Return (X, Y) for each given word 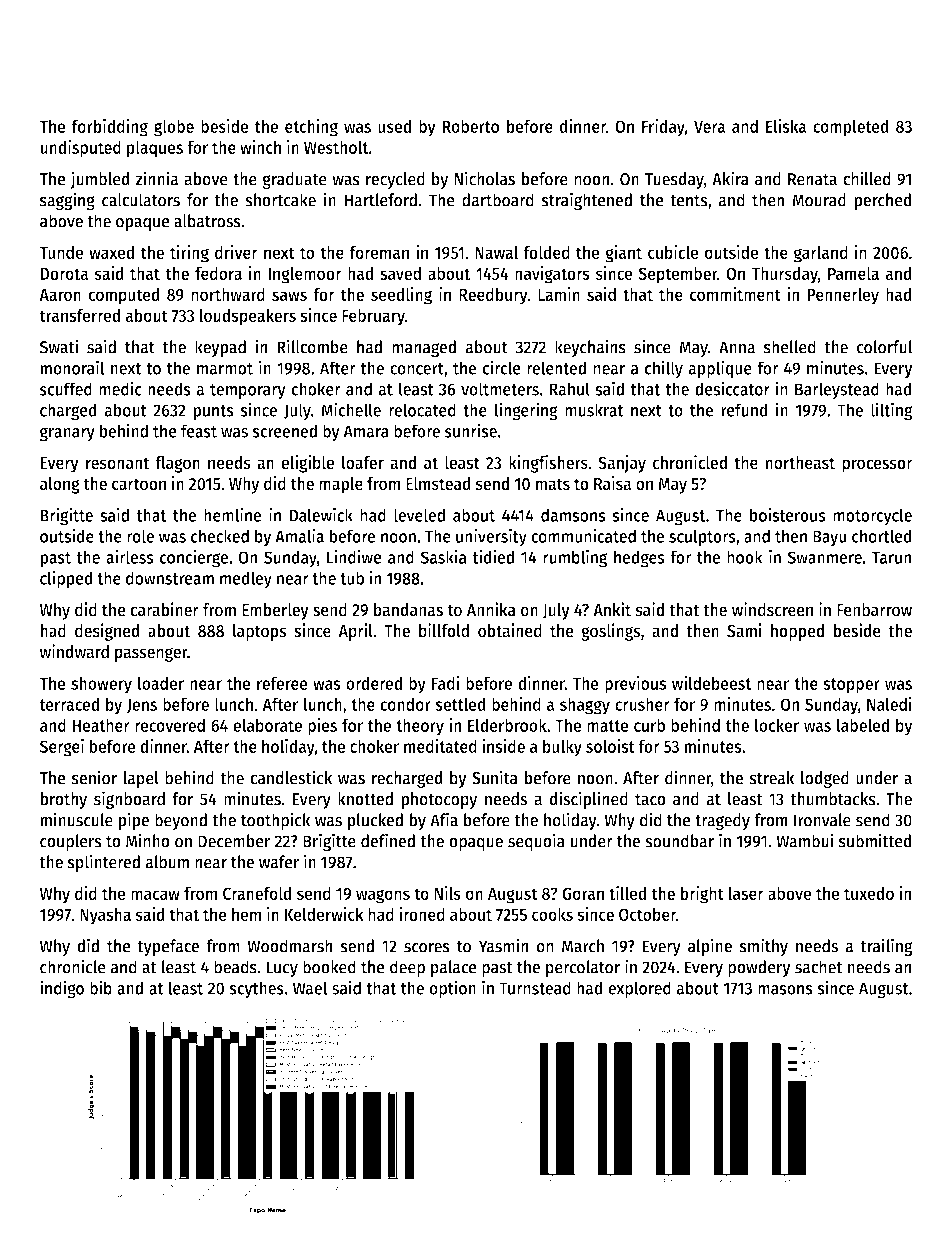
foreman (379, 252)
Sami (744, 630)
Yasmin (503, 945)
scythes (256, 990)
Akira (730, 178)
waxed (111, 252)
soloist (610, 746)
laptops (260, 632)
